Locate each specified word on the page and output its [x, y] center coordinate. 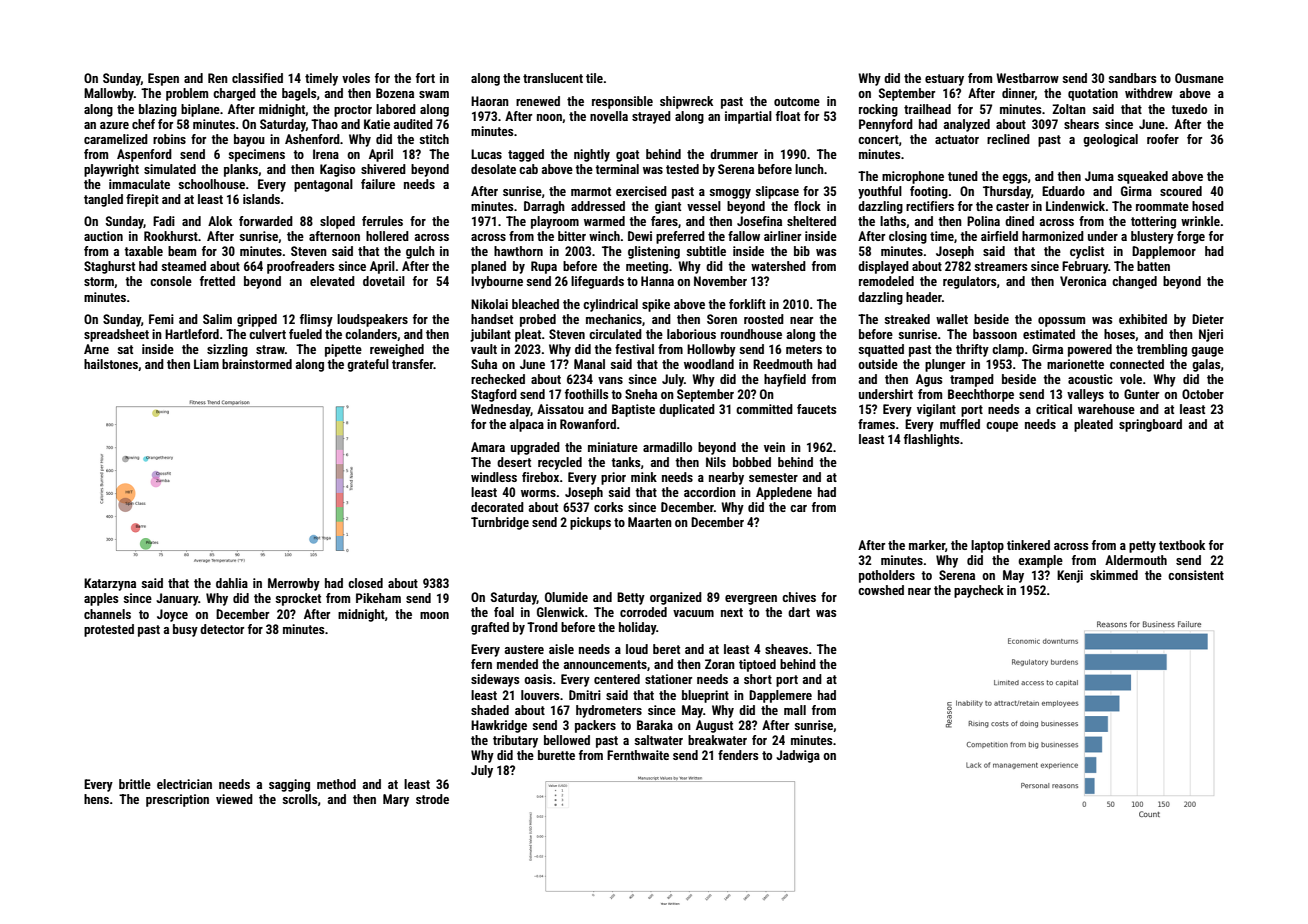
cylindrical [610, 305]
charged [234, 94]
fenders [738, 755]
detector [222, 629]
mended [517, 664]
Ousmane [1199, 78]
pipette [343, 350]
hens [96, 799]
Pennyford [886, 125]
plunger [945, 365]
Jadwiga [798, 756]
